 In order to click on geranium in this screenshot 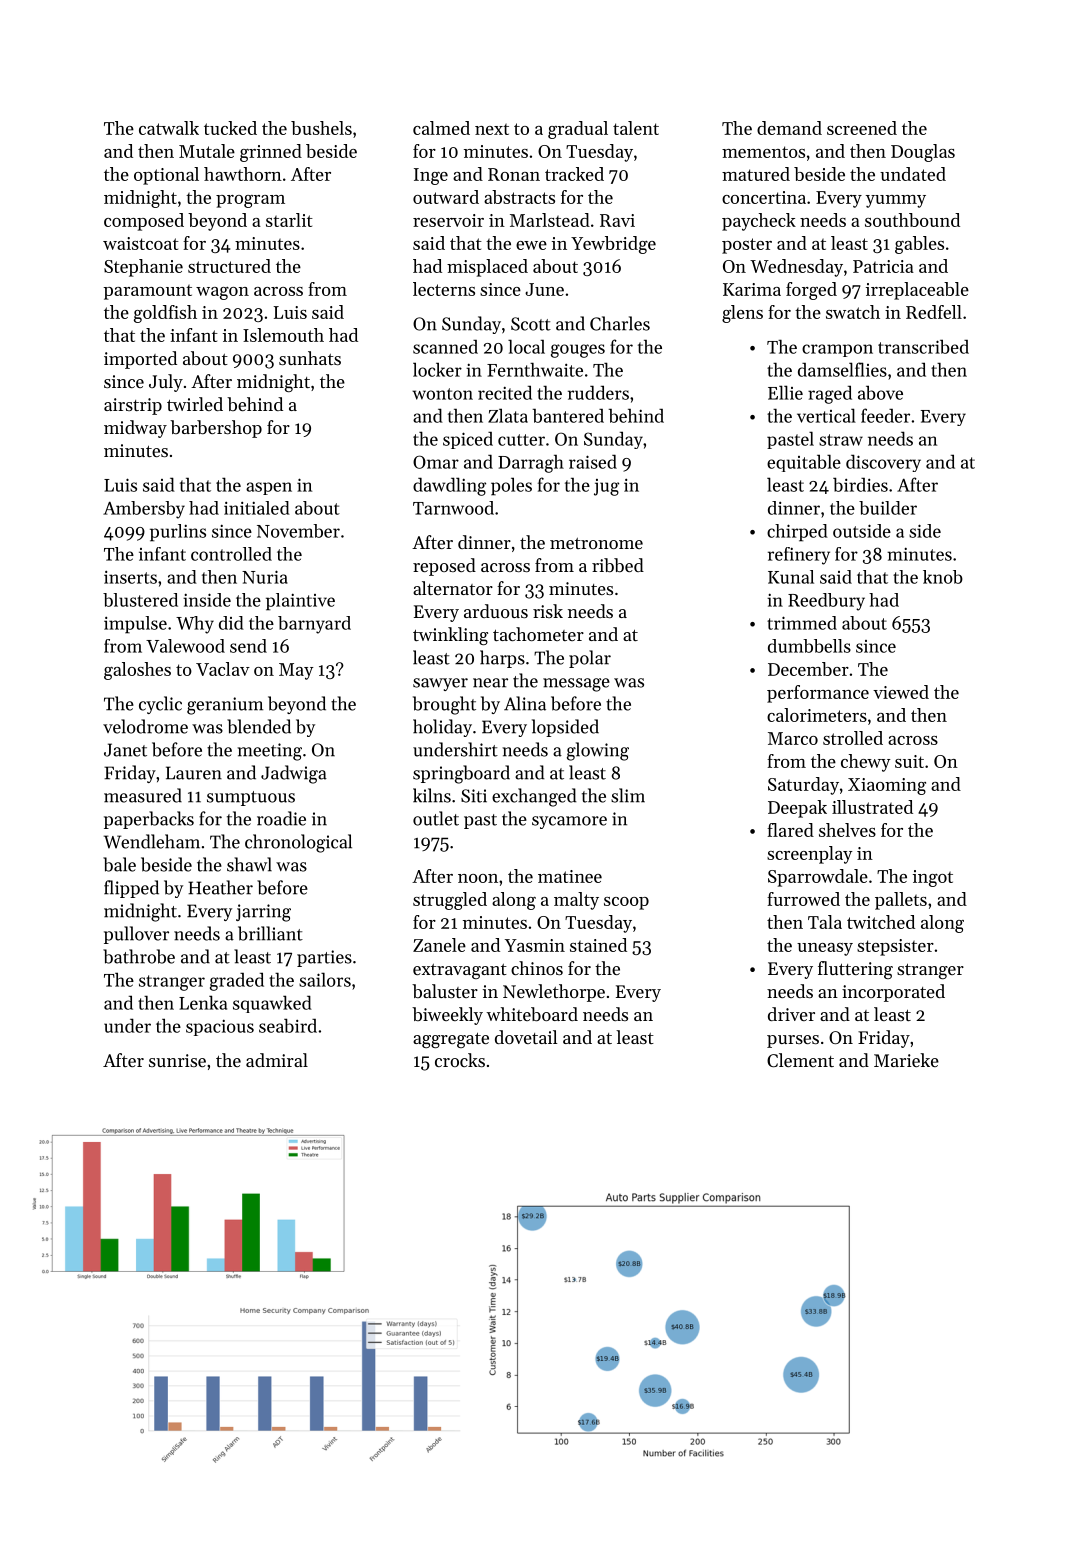, I will do `click(225, 706)`.
